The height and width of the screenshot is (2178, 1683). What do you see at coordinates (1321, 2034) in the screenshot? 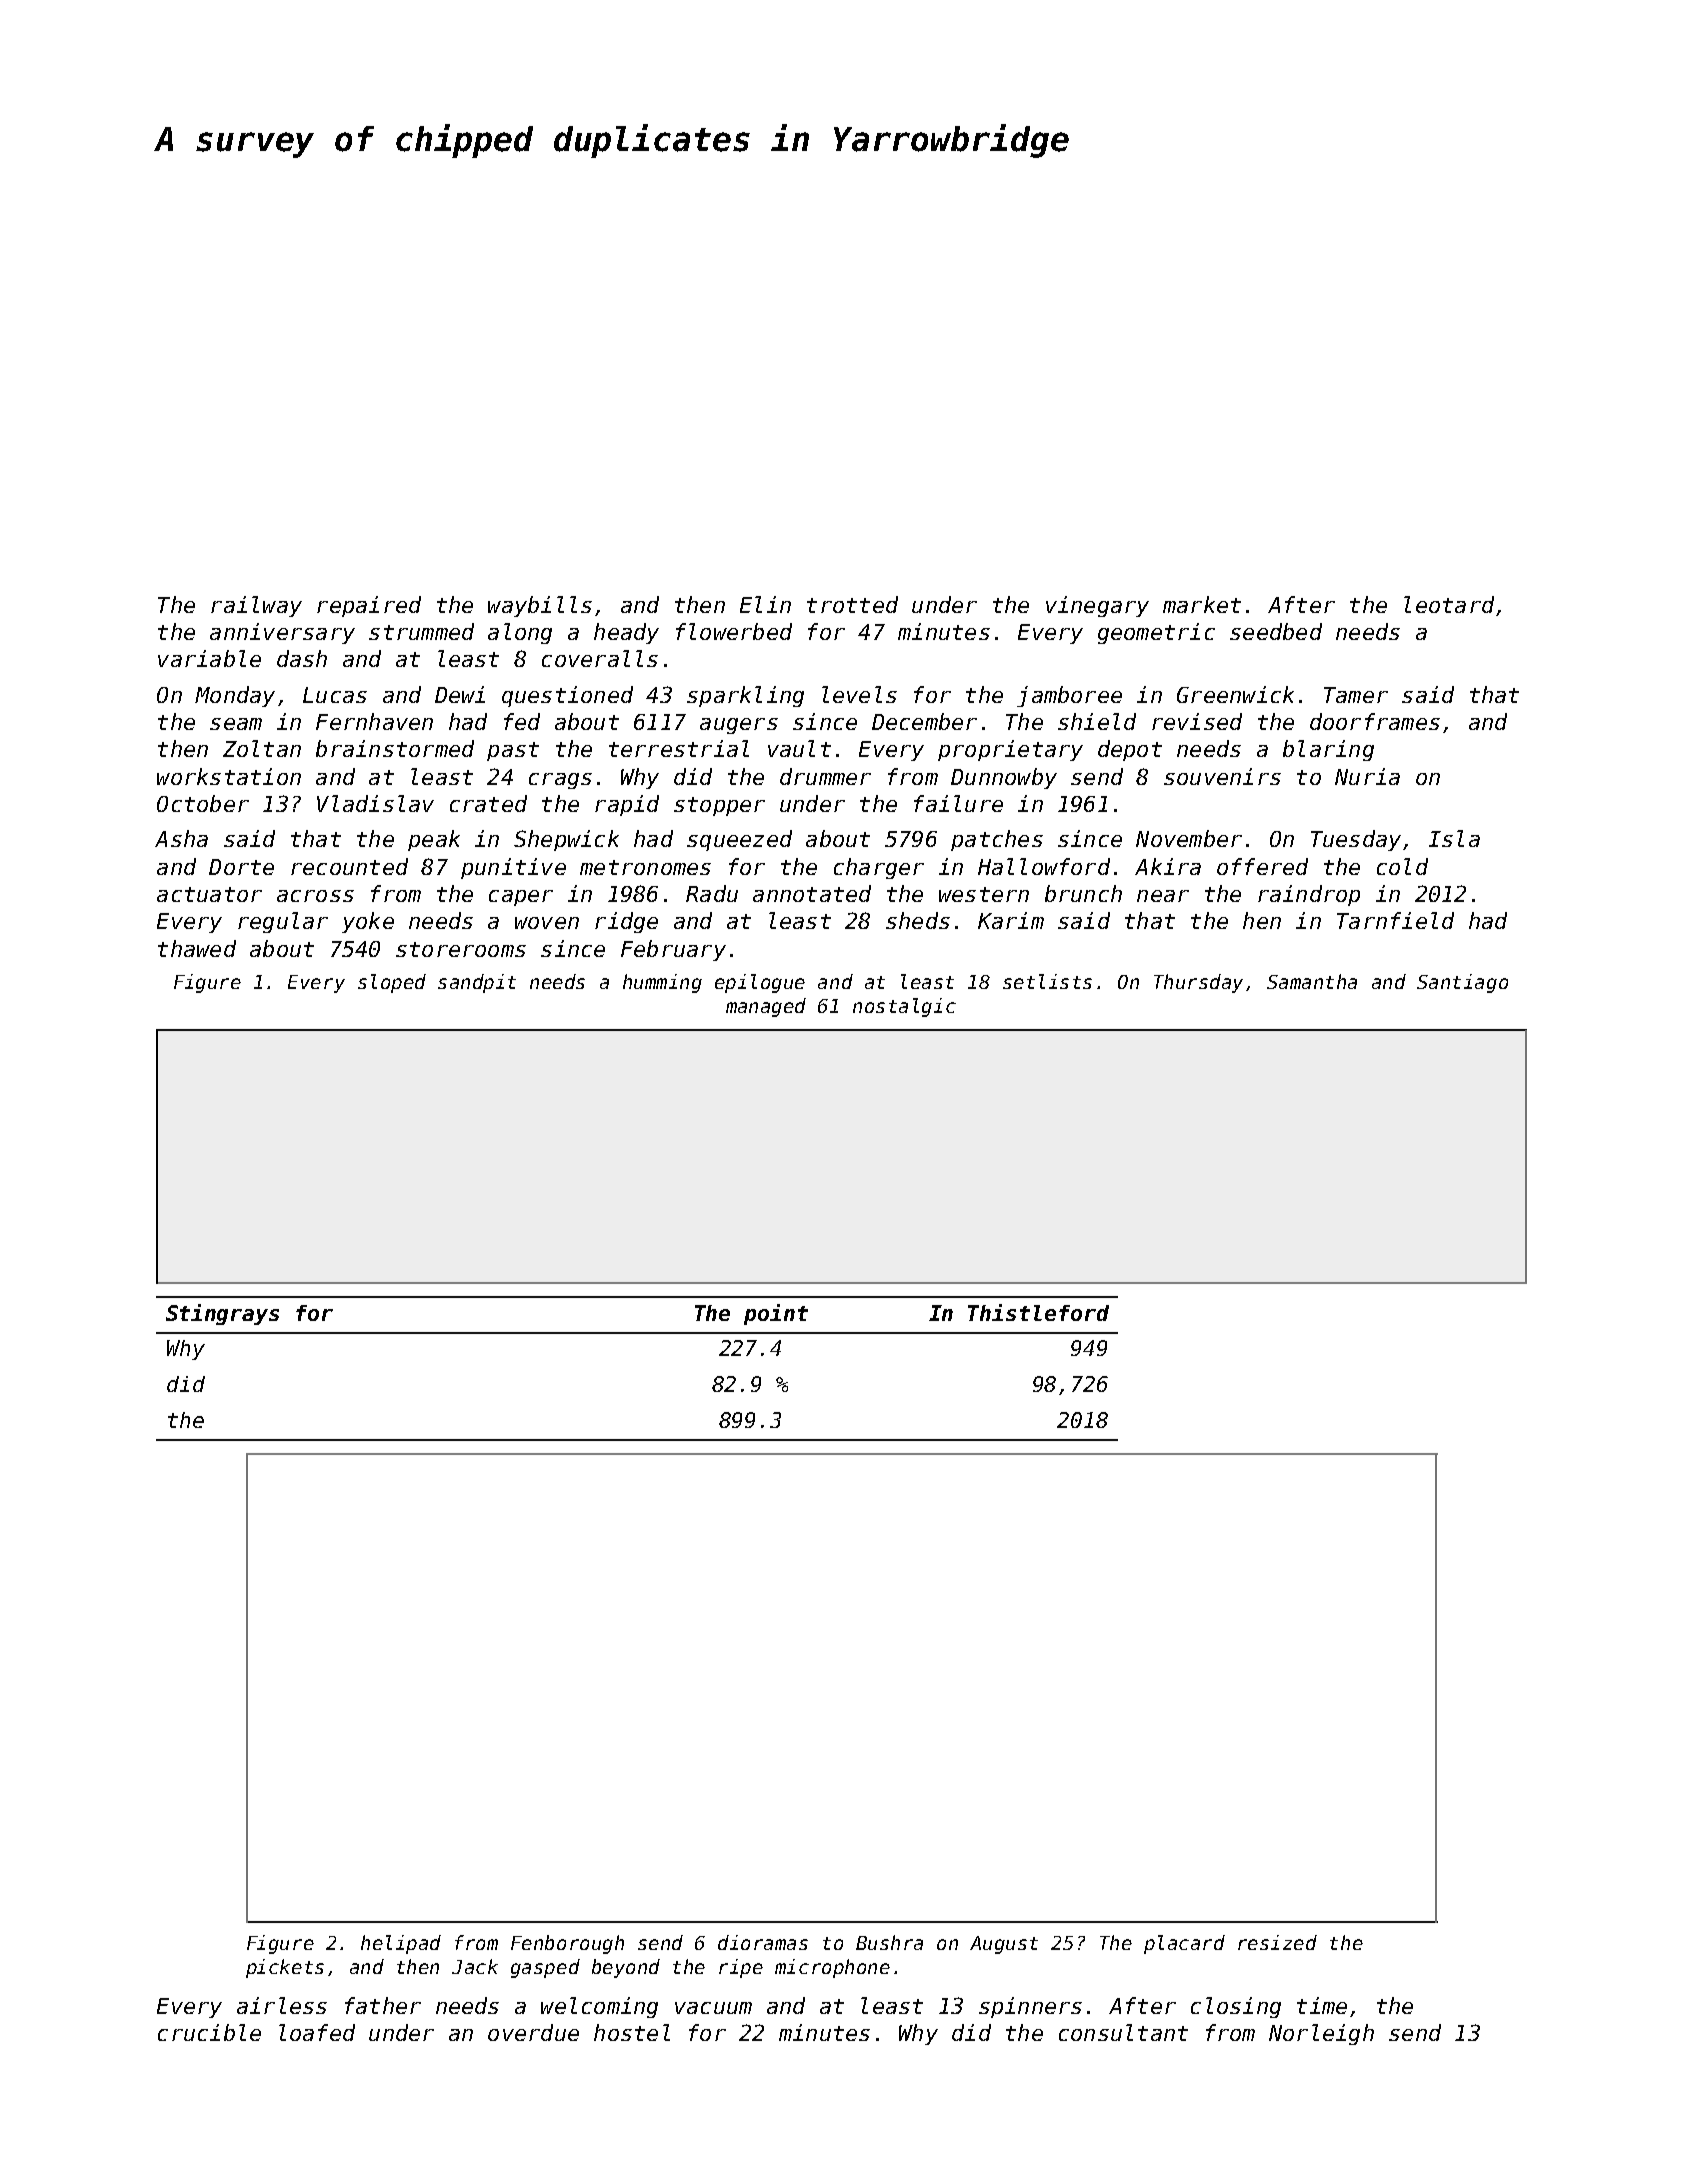
I see `Norleigh` at bounding box center [1321, 2034].
